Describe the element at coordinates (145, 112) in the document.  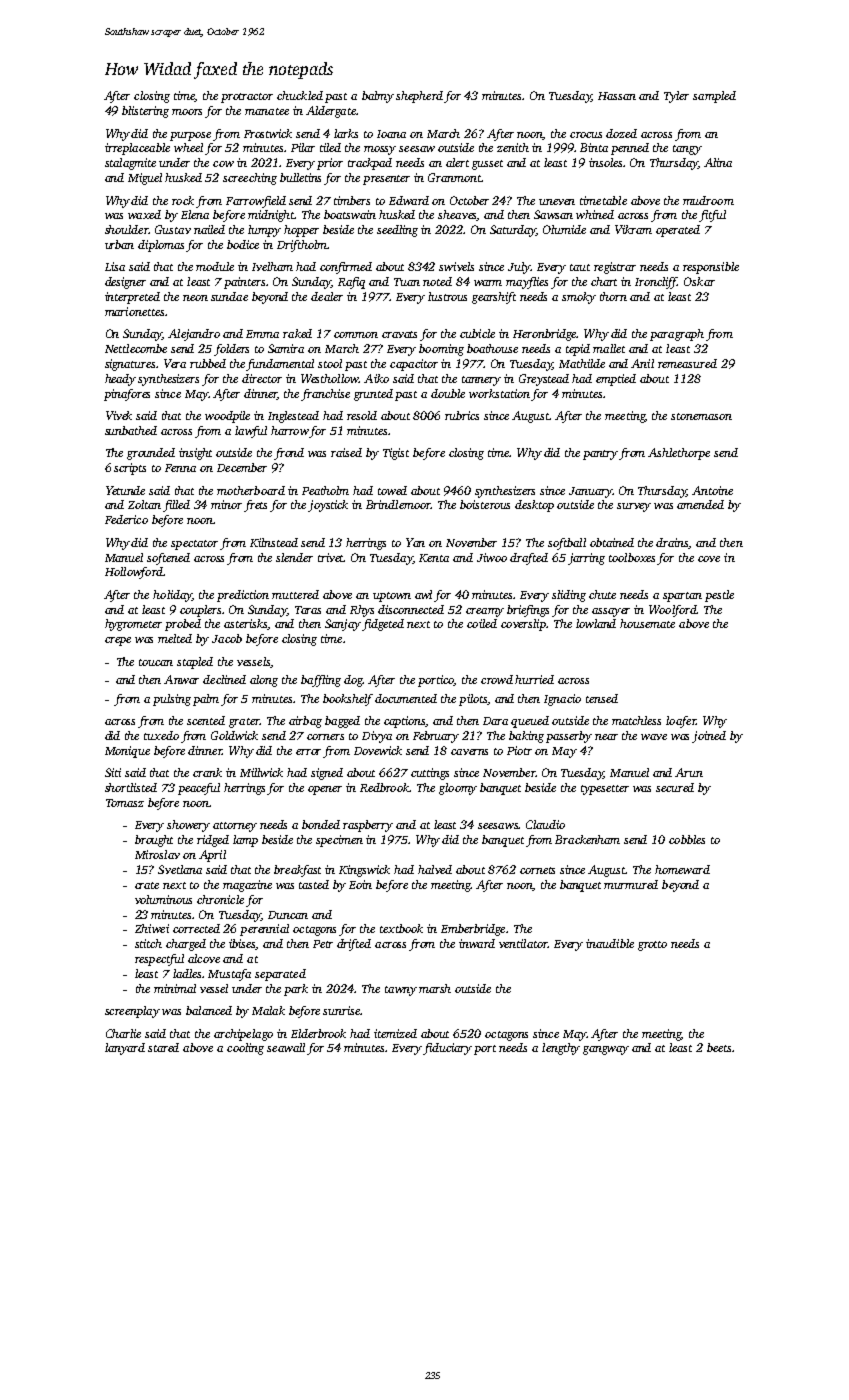
I see `blistering` at that location.
